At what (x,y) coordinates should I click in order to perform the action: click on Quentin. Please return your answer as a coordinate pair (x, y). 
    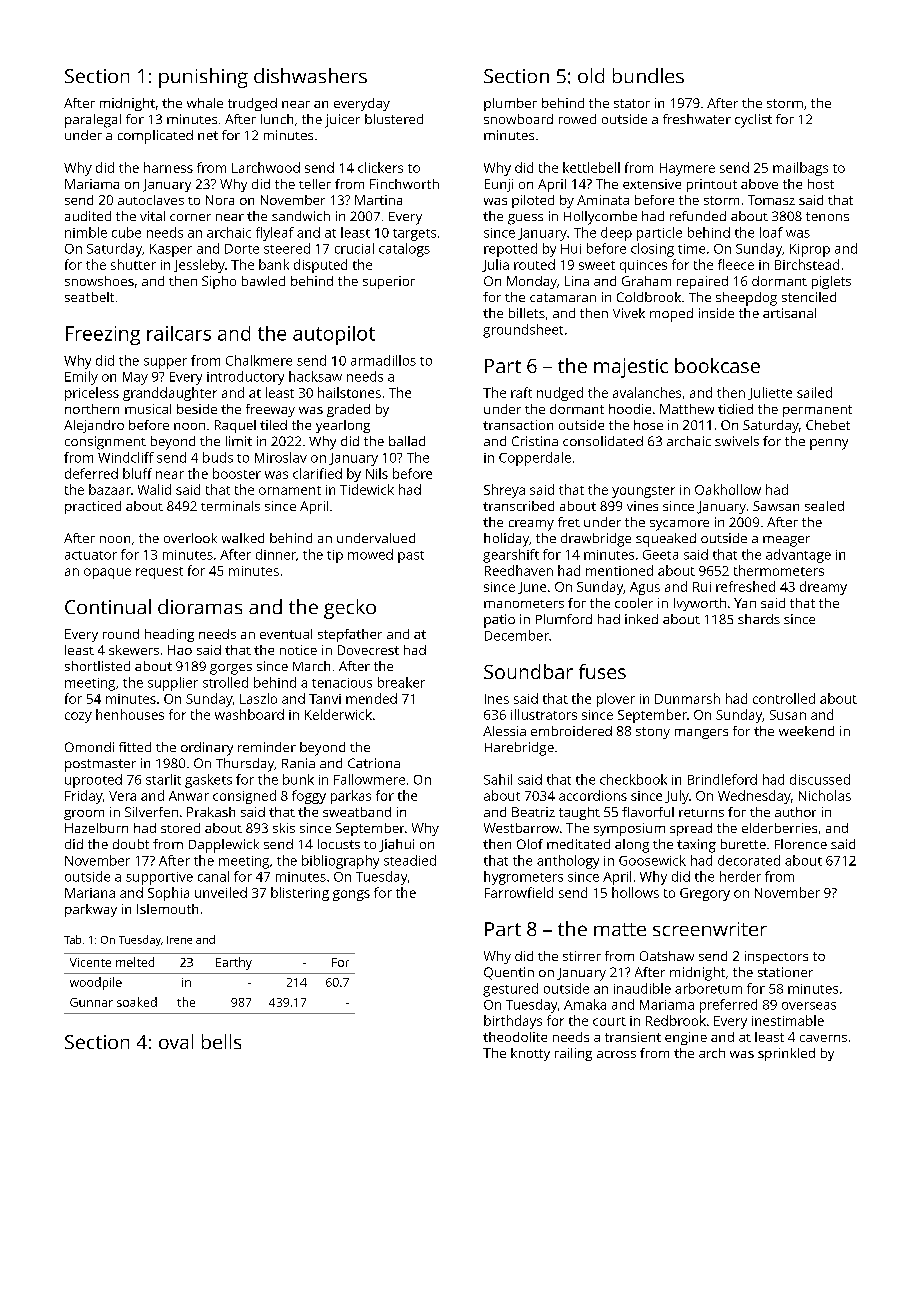
    Looking at the image, I should click on (509, 973).
